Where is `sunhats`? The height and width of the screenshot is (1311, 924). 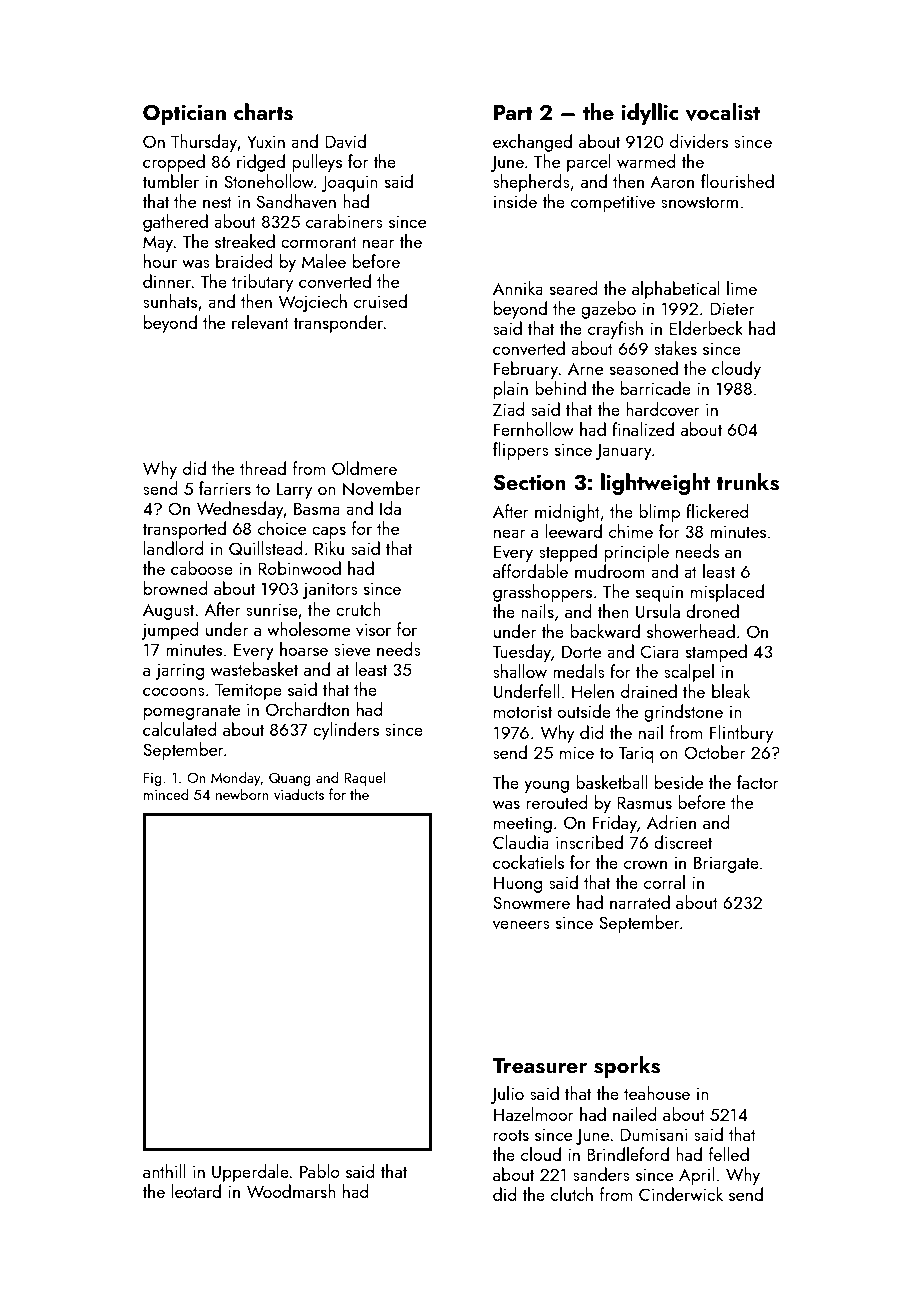 sunhats is located at coordinates (170, 301).
